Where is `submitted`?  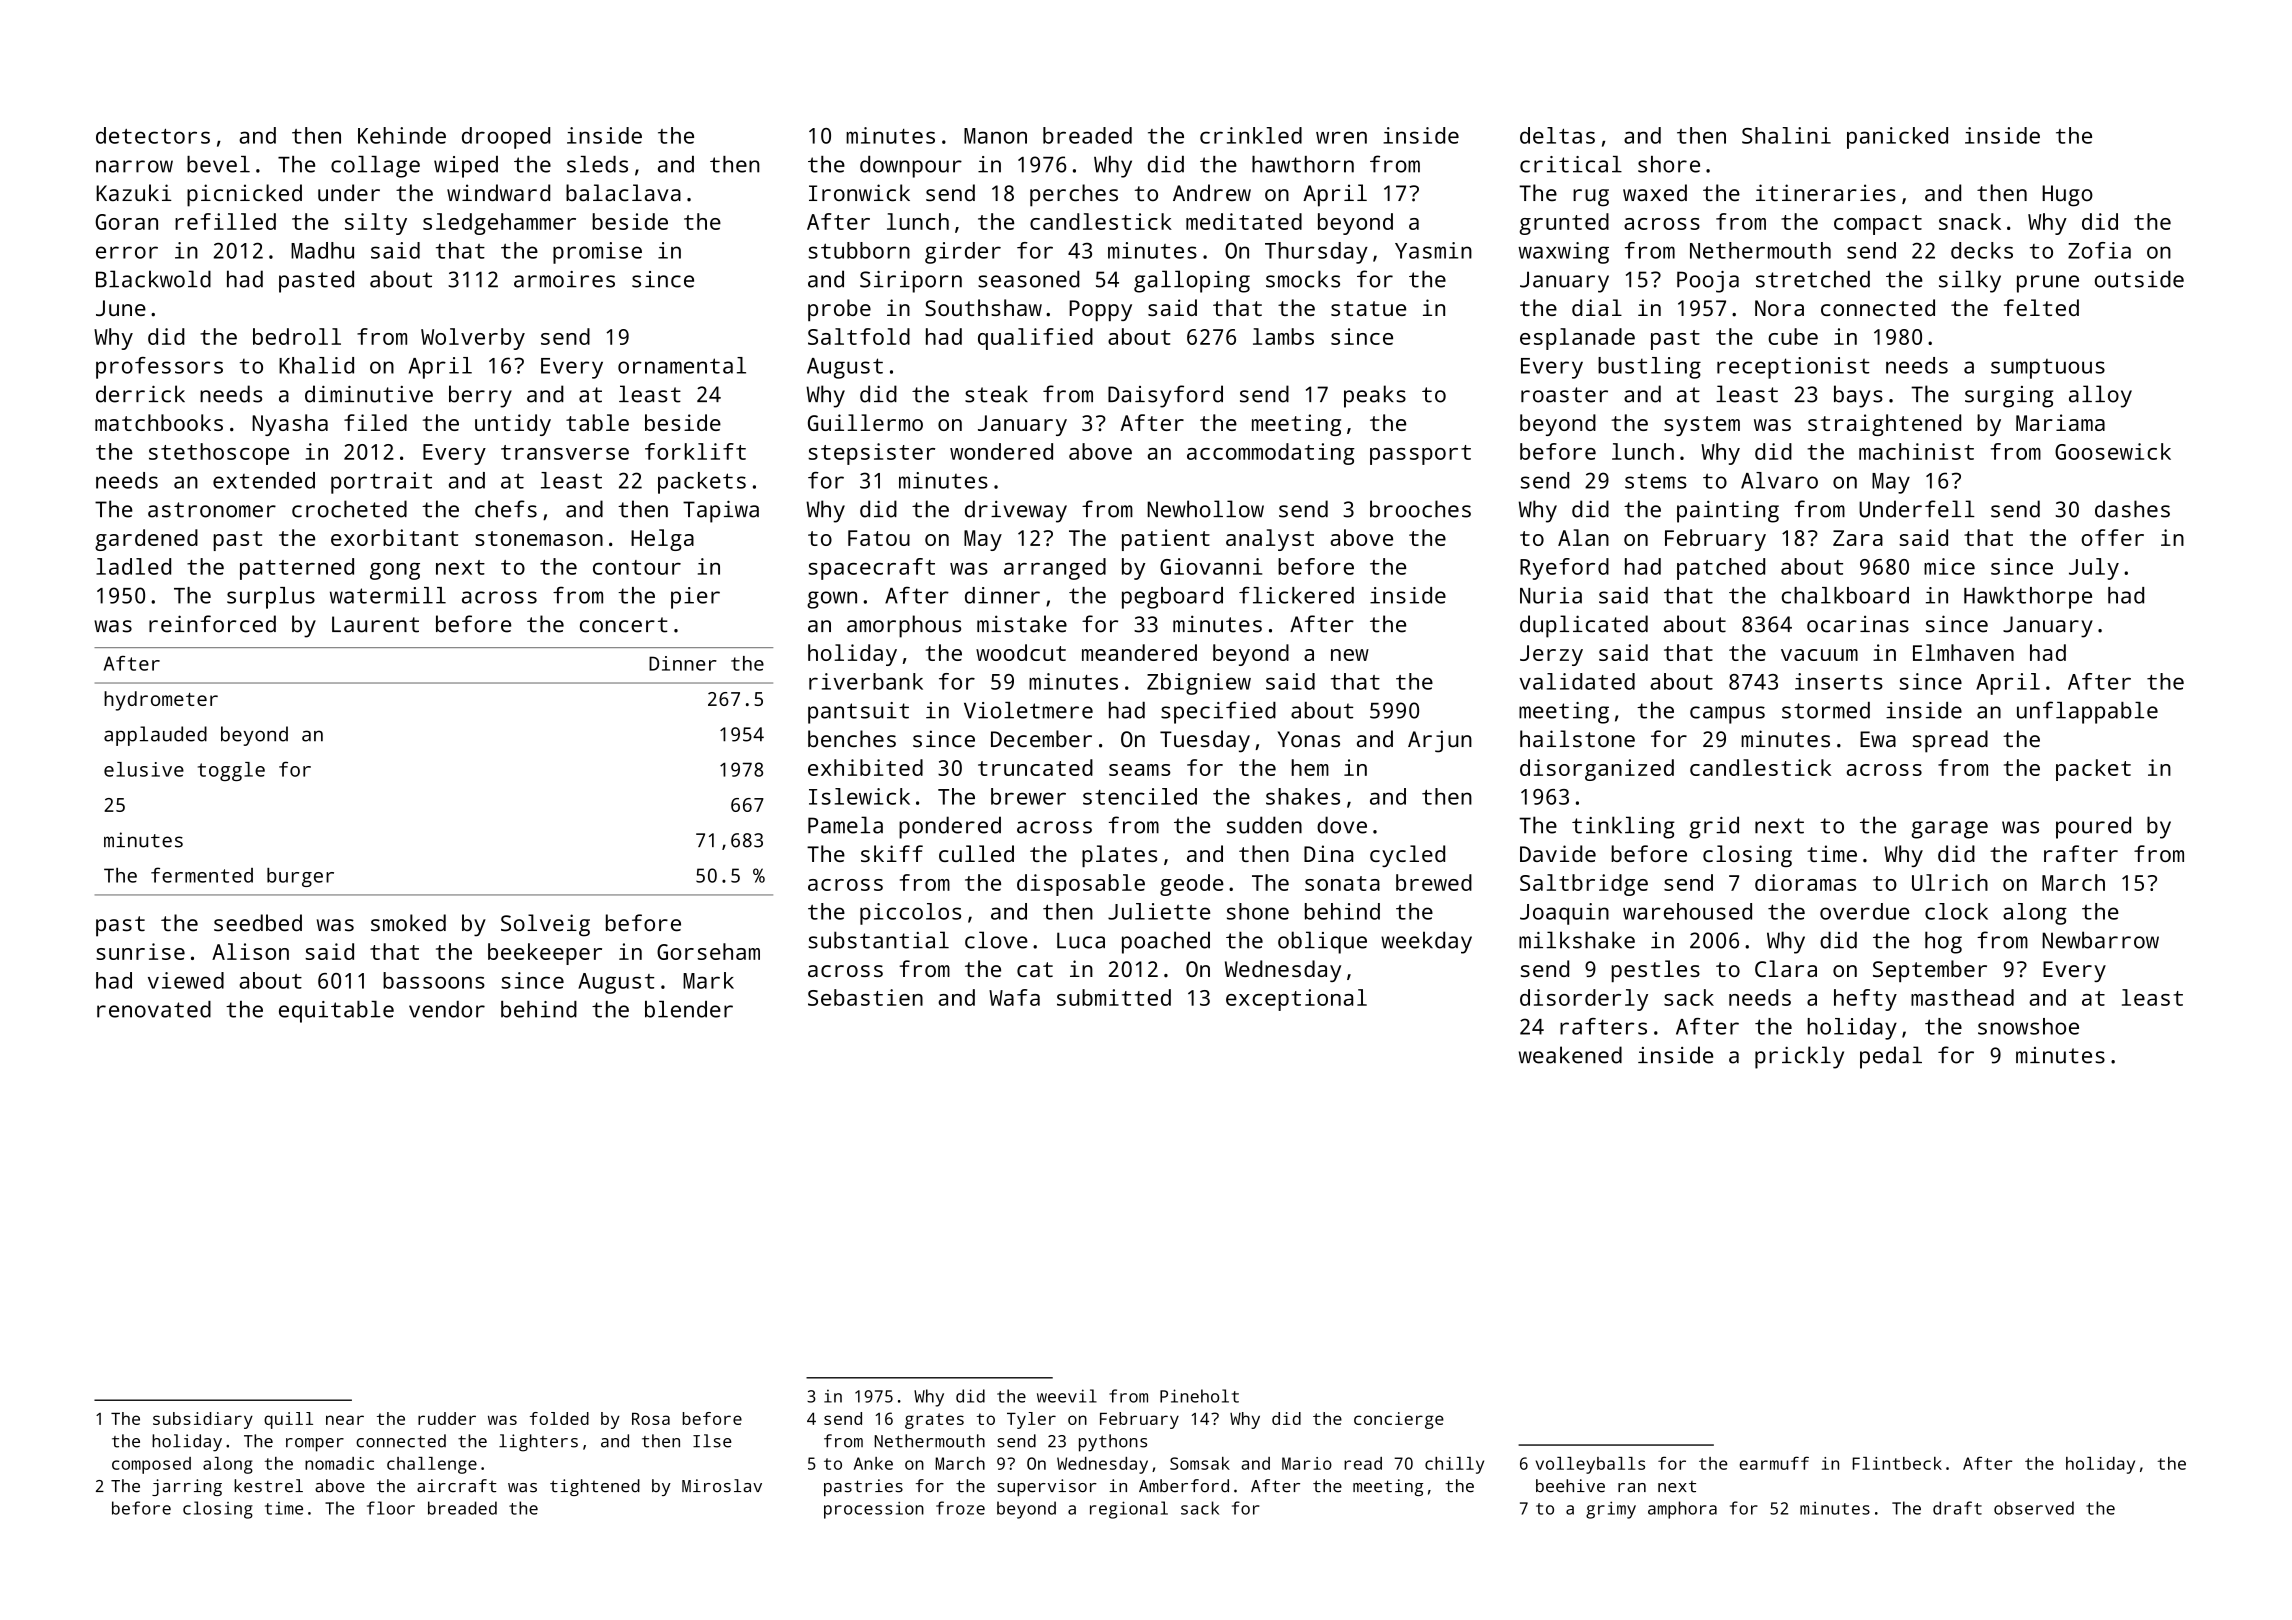 submitted is located at coordinates (1114, 997).
